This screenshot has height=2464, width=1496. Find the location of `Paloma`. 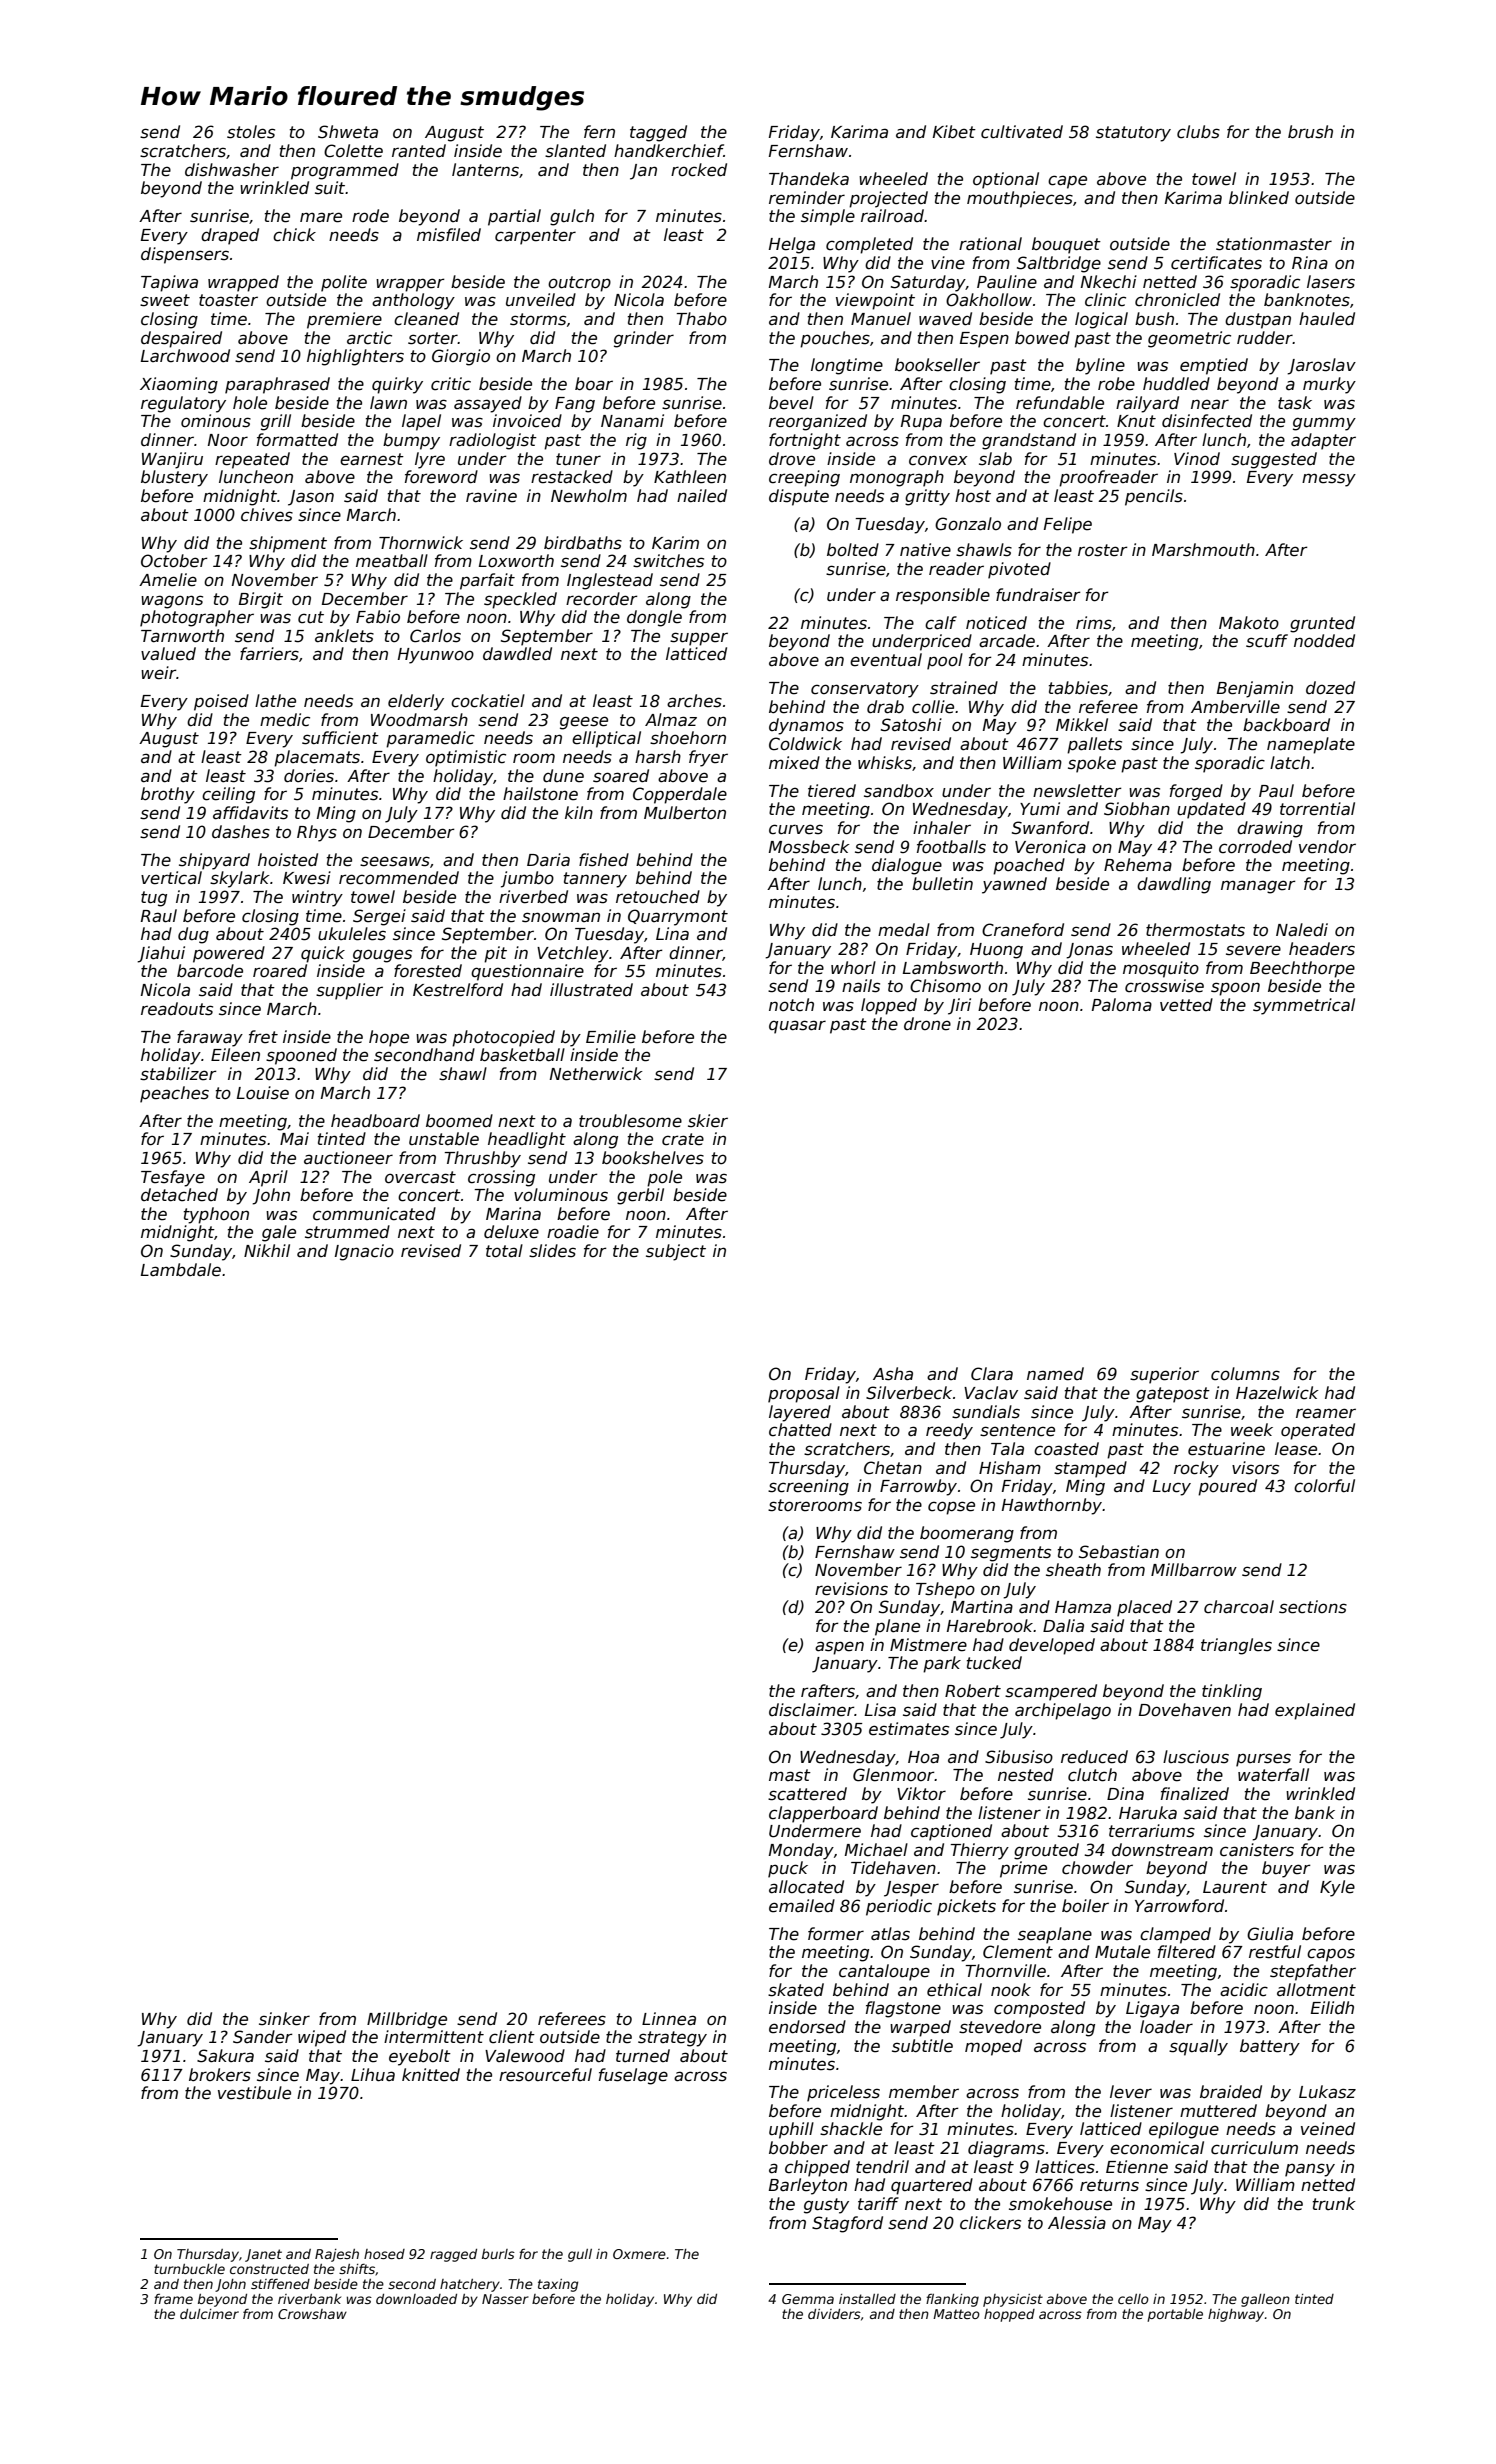

Paloma is located at coordinates (1122, 1005).
